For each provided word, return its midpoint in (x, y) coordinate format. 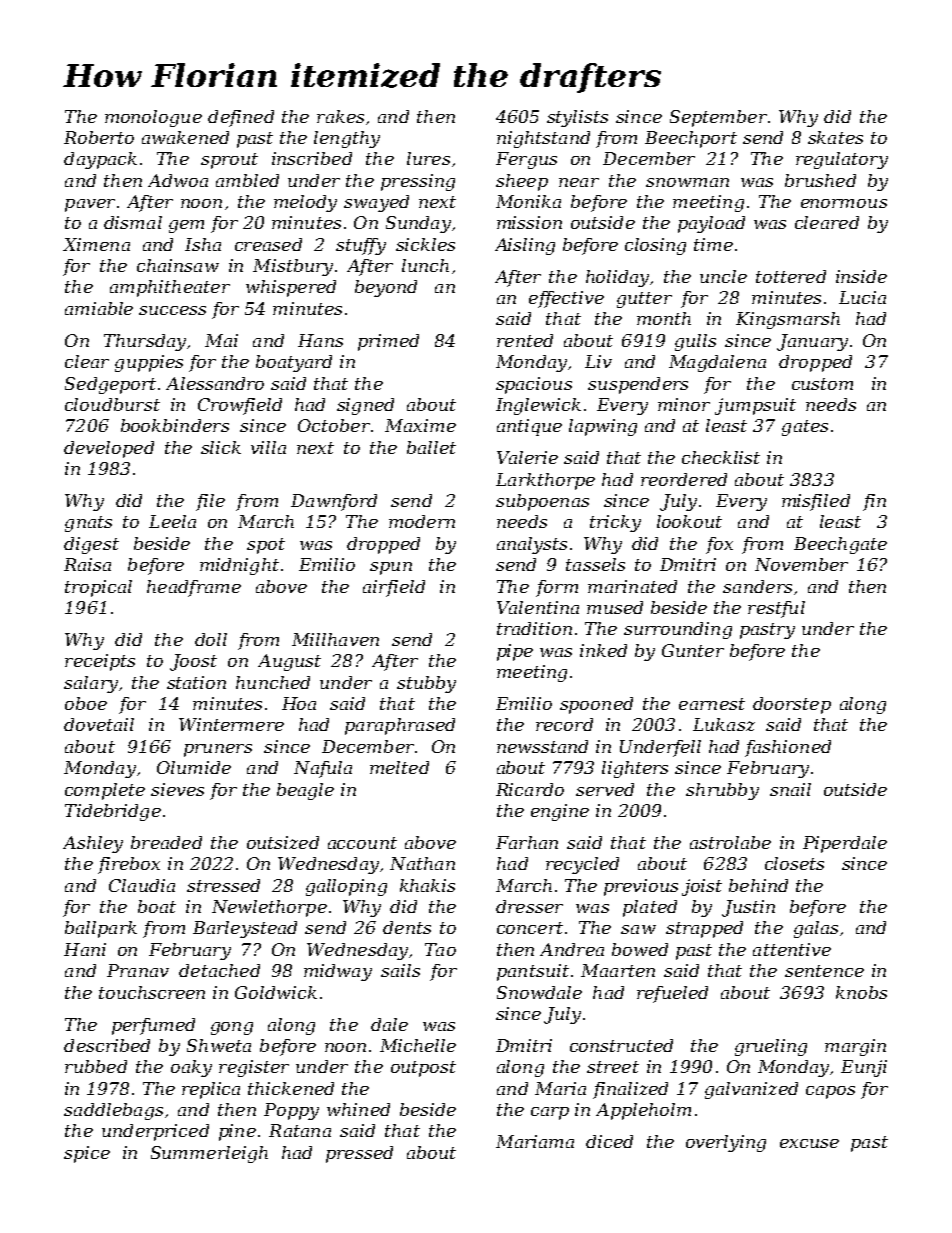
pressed (359, 1154)
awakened (185, 137)
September (718, 118)
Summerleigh (209, 1154)
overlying (726, 1143)
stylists (577, 118)
